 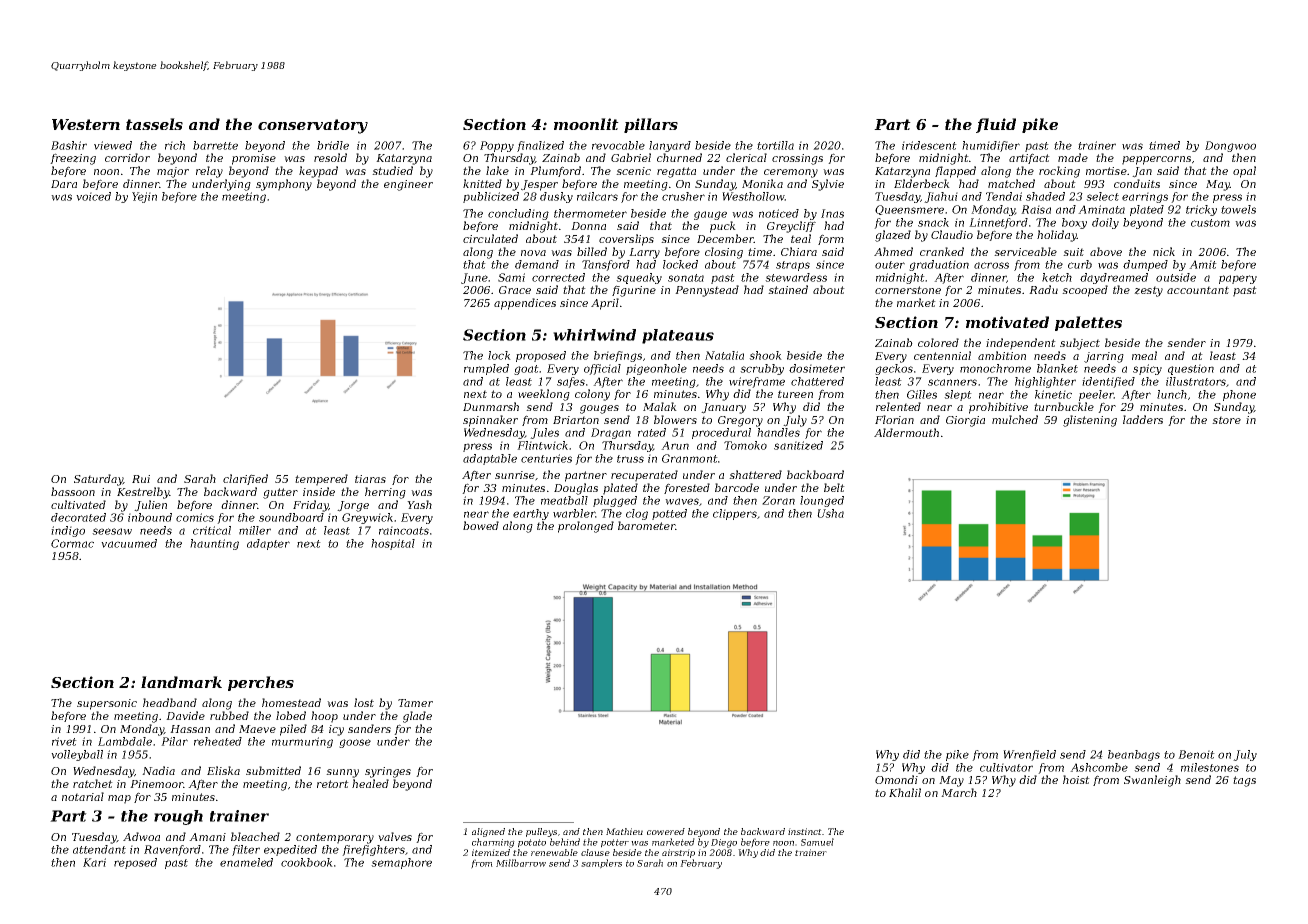 What do you see at coordinates (94, 862) in the page?
I see `Kari` at bounding box center [94, 862].
